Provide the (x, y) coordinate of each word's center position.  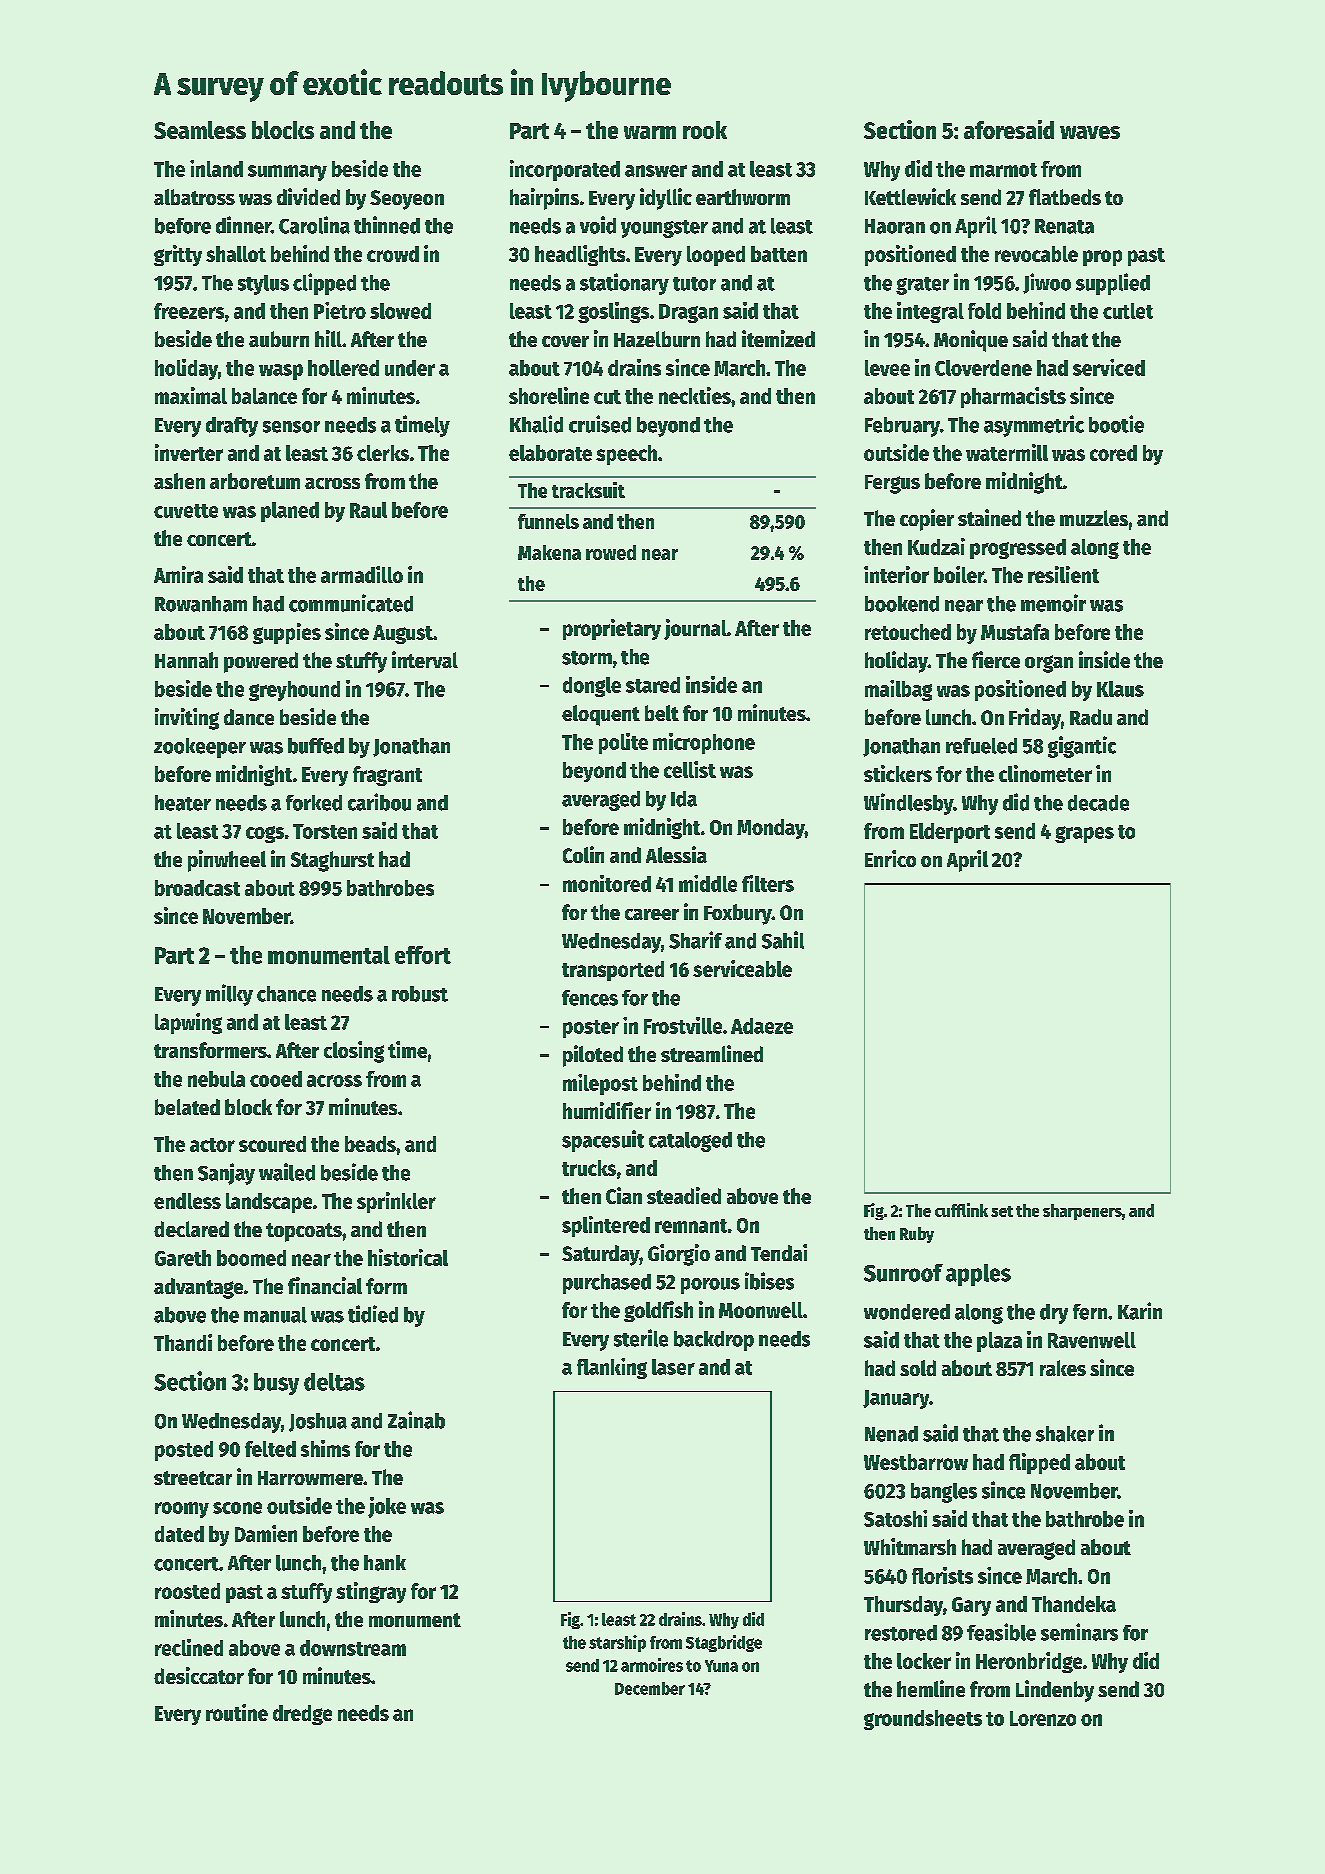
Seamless (200, 130)
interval (425, 659)
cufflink (961, 1210)
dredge (302, 1715)
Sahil (783, 940)
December (650, 1688)
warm (650, 132)
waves (1090, 132)
